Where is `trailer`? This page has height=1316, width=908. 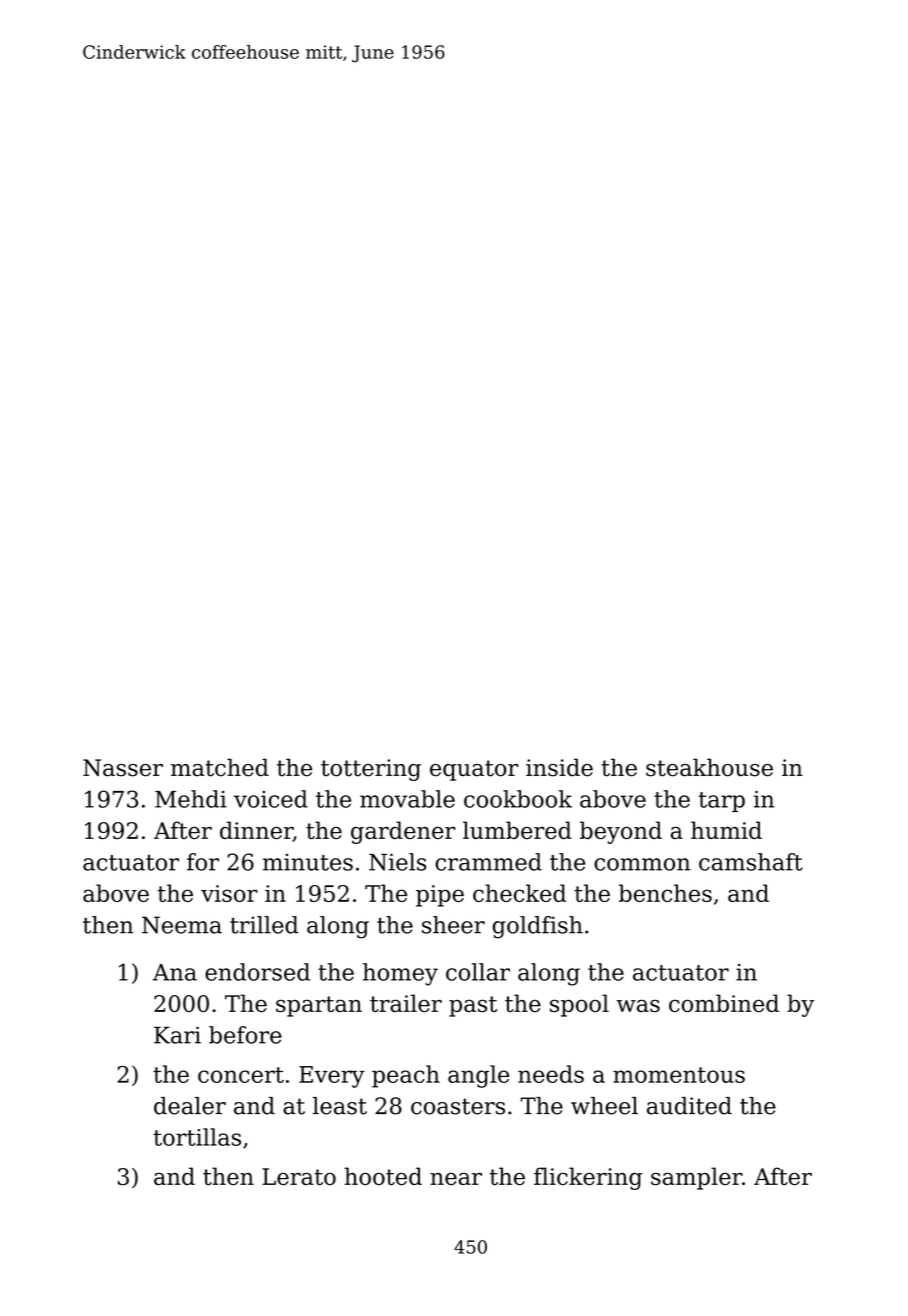 trailer is located at coordinates (406, 1003).
